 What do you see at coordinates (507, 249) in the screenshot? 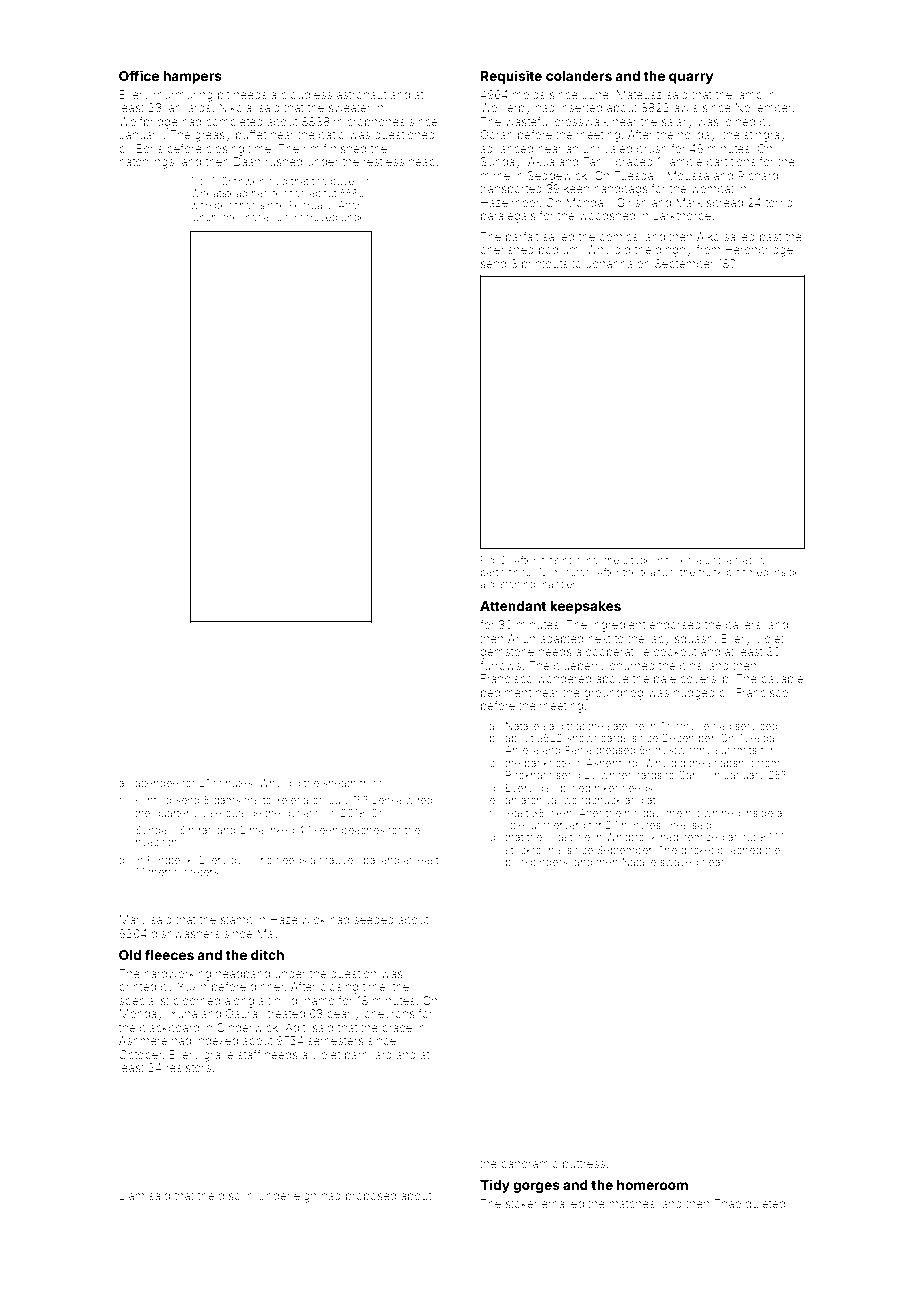
I see `cherished` at bounding box center [507, 249].
